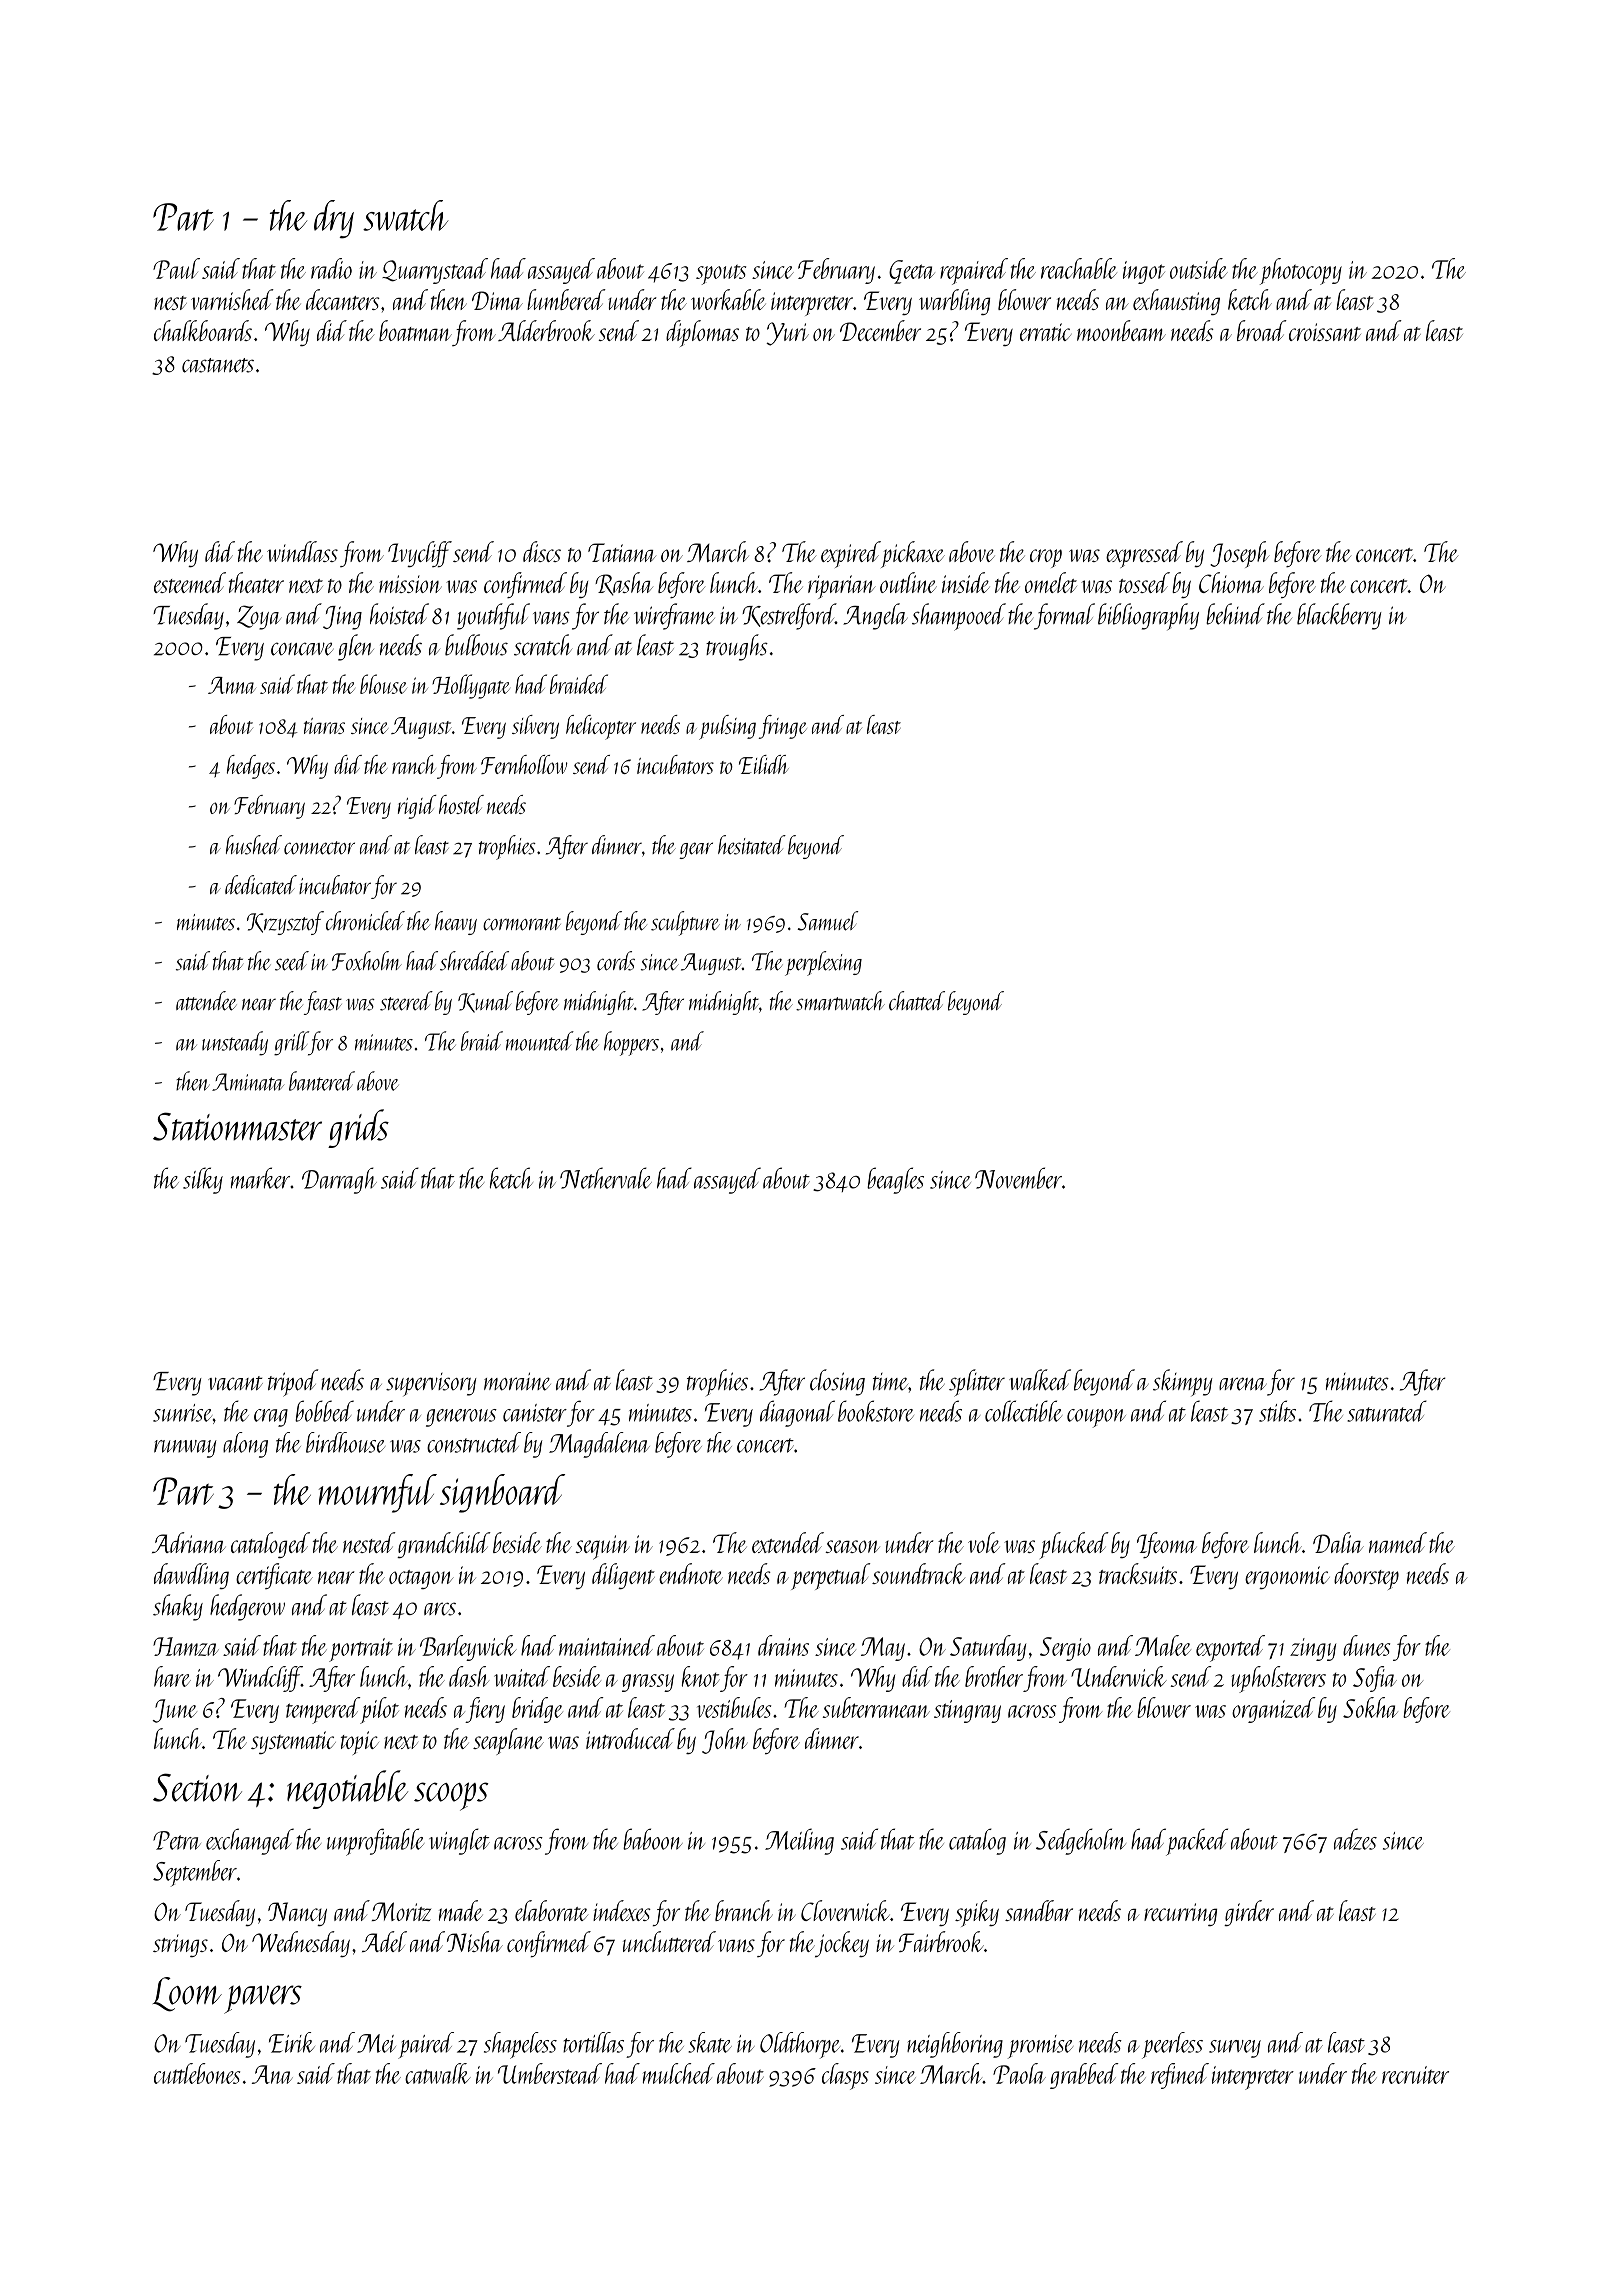 The width and height of the image is (1620, 2292). I want to click on June, so click(175, 1711).
